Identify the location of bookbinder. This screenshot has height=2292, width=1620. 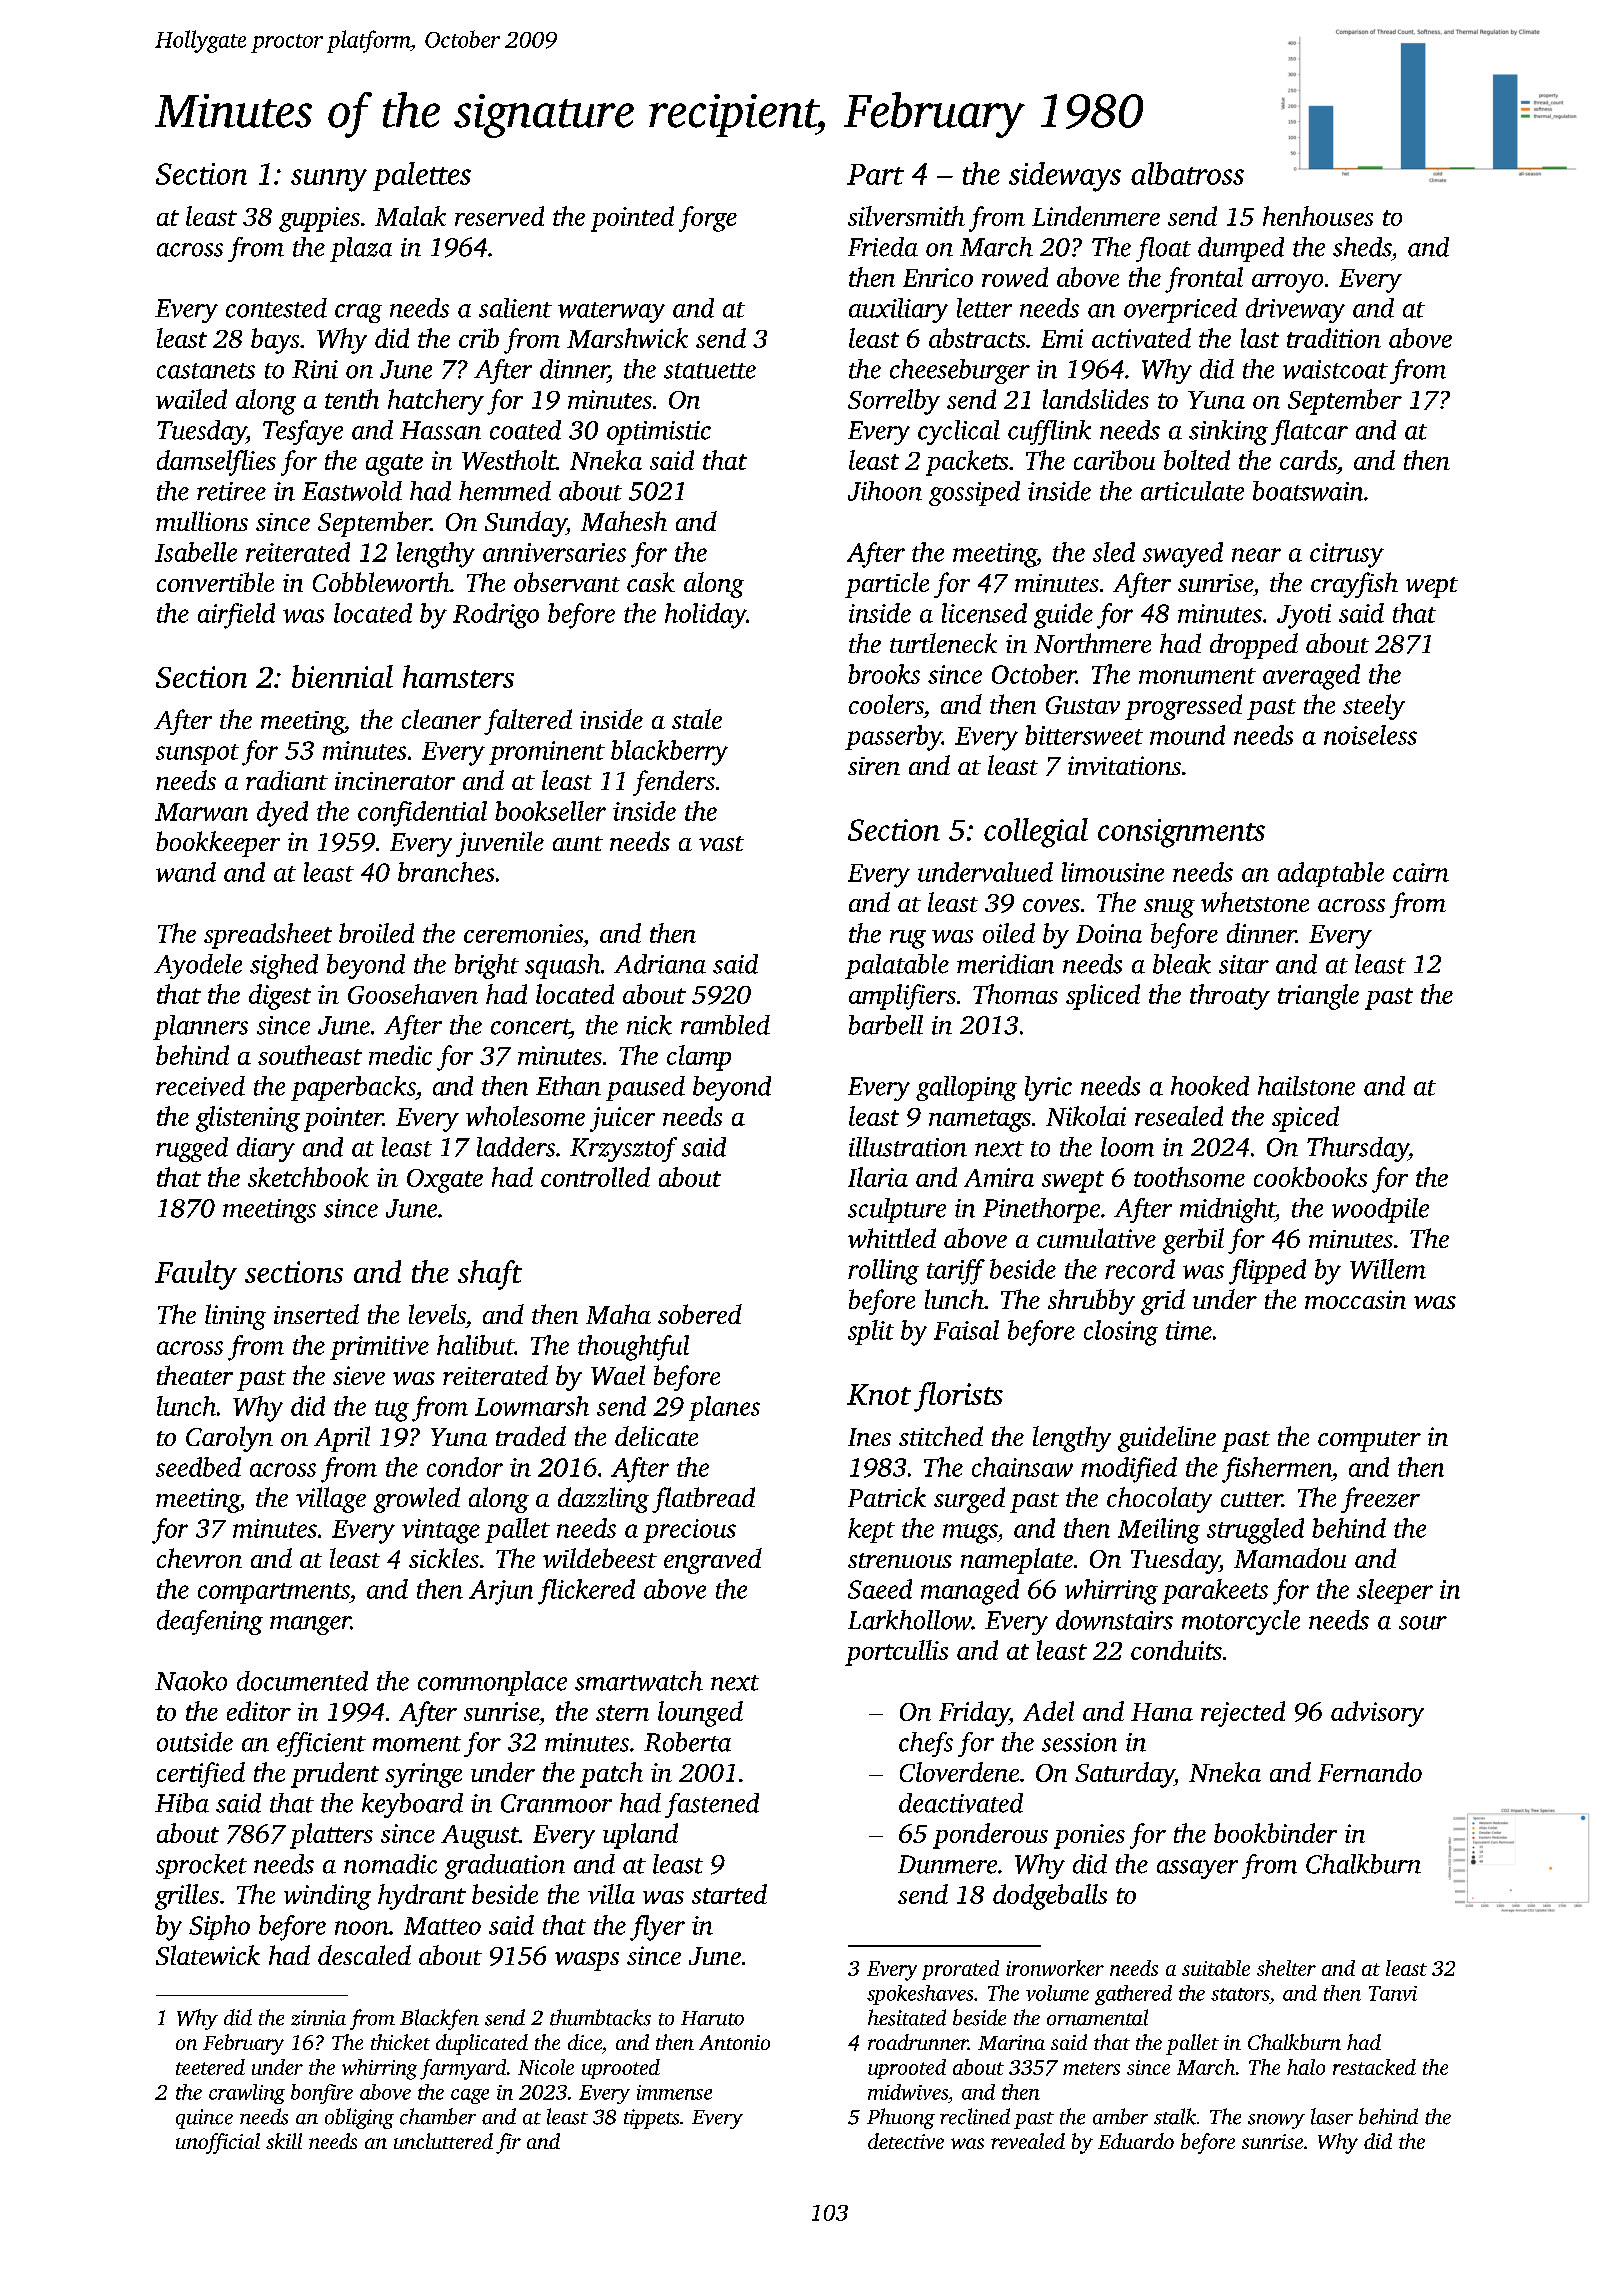
(1275, 1833).
